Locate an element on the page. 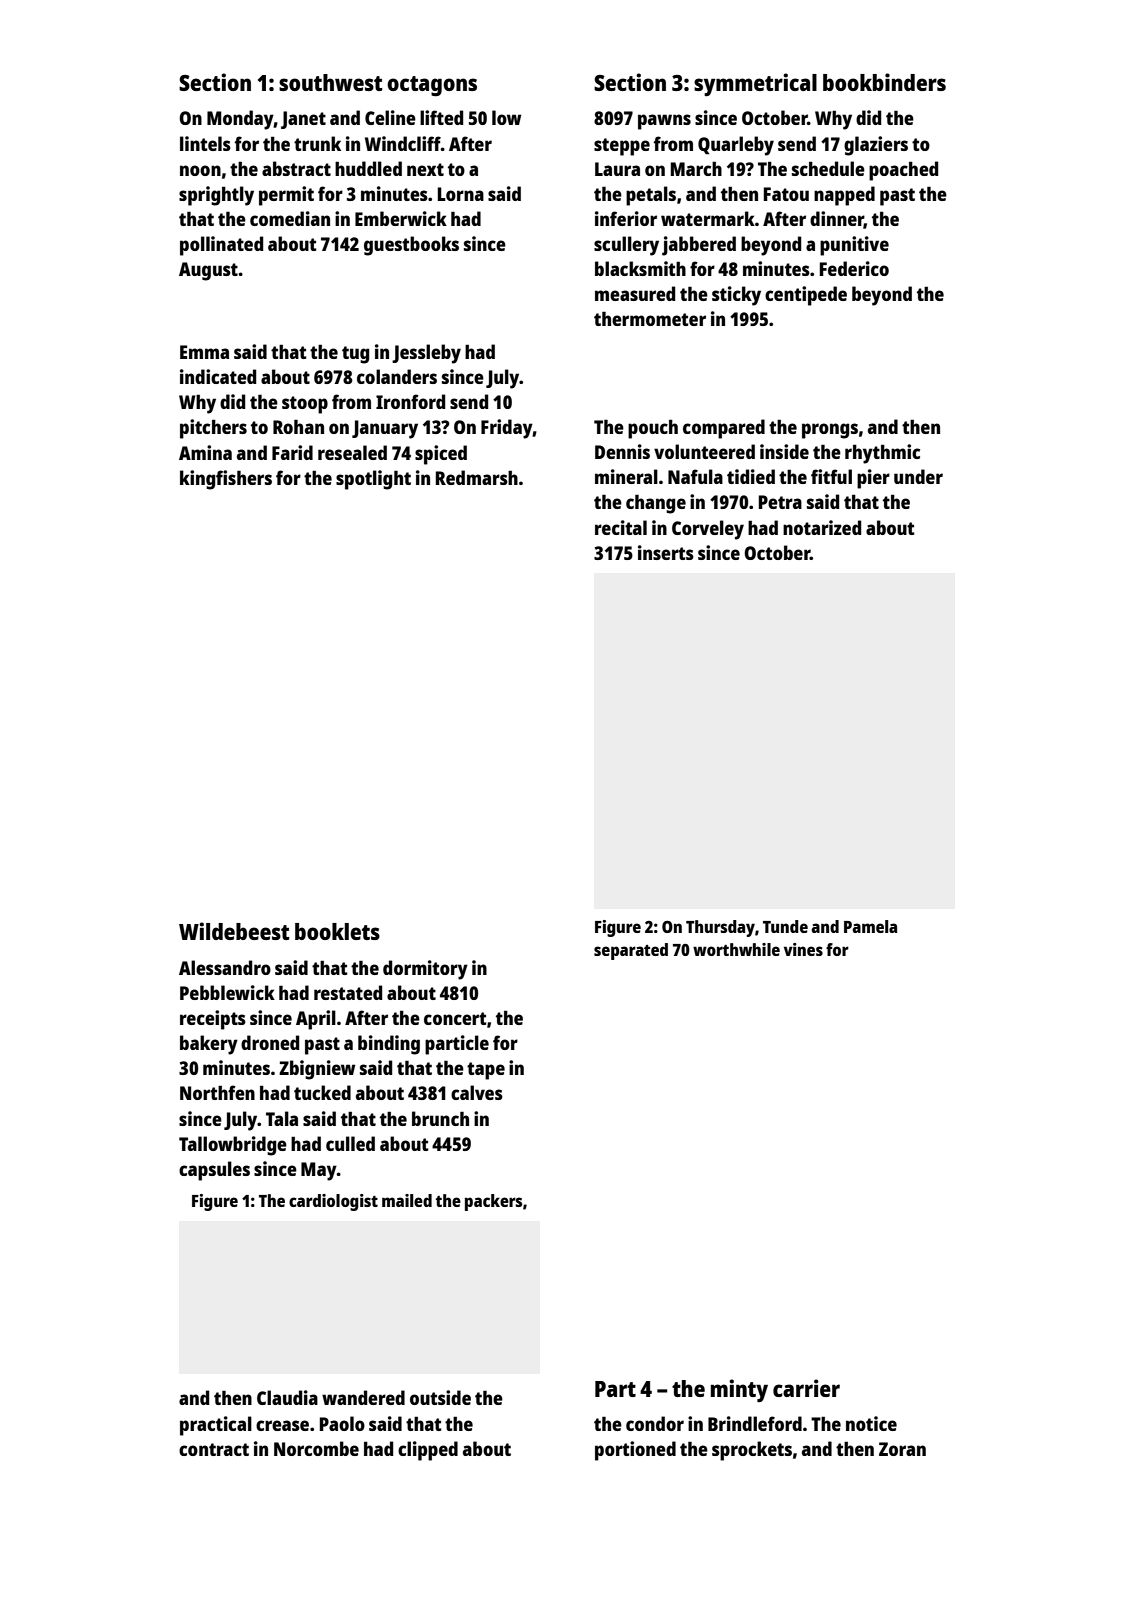 The width and height of the page is (1134, 1611). contract is located at coordinates (214, 1449).
